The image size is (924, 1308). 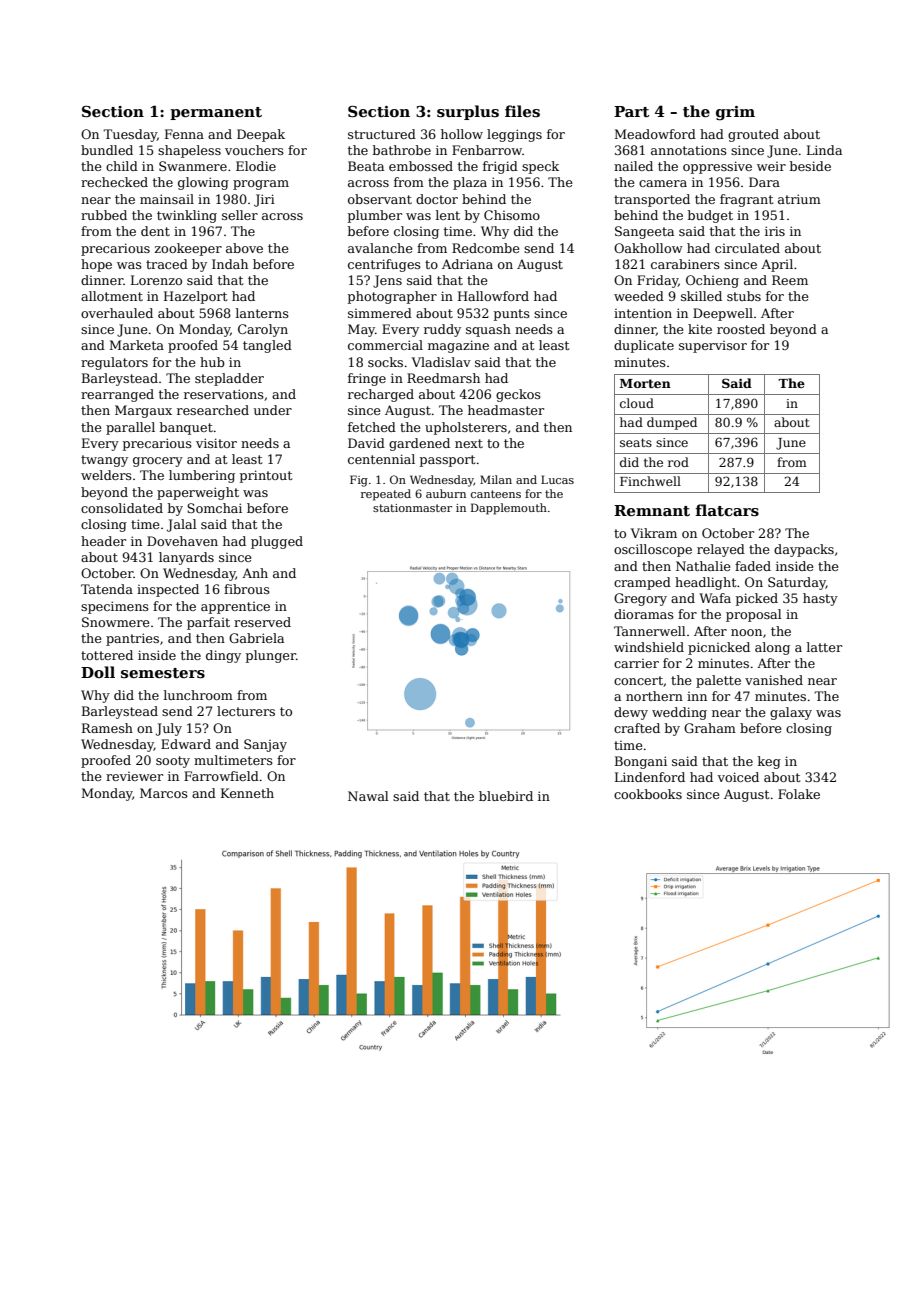 What do you see at coordinates (368, 796) in the screenshot?
I see `Nawal` at bounding box center [368, 796].
